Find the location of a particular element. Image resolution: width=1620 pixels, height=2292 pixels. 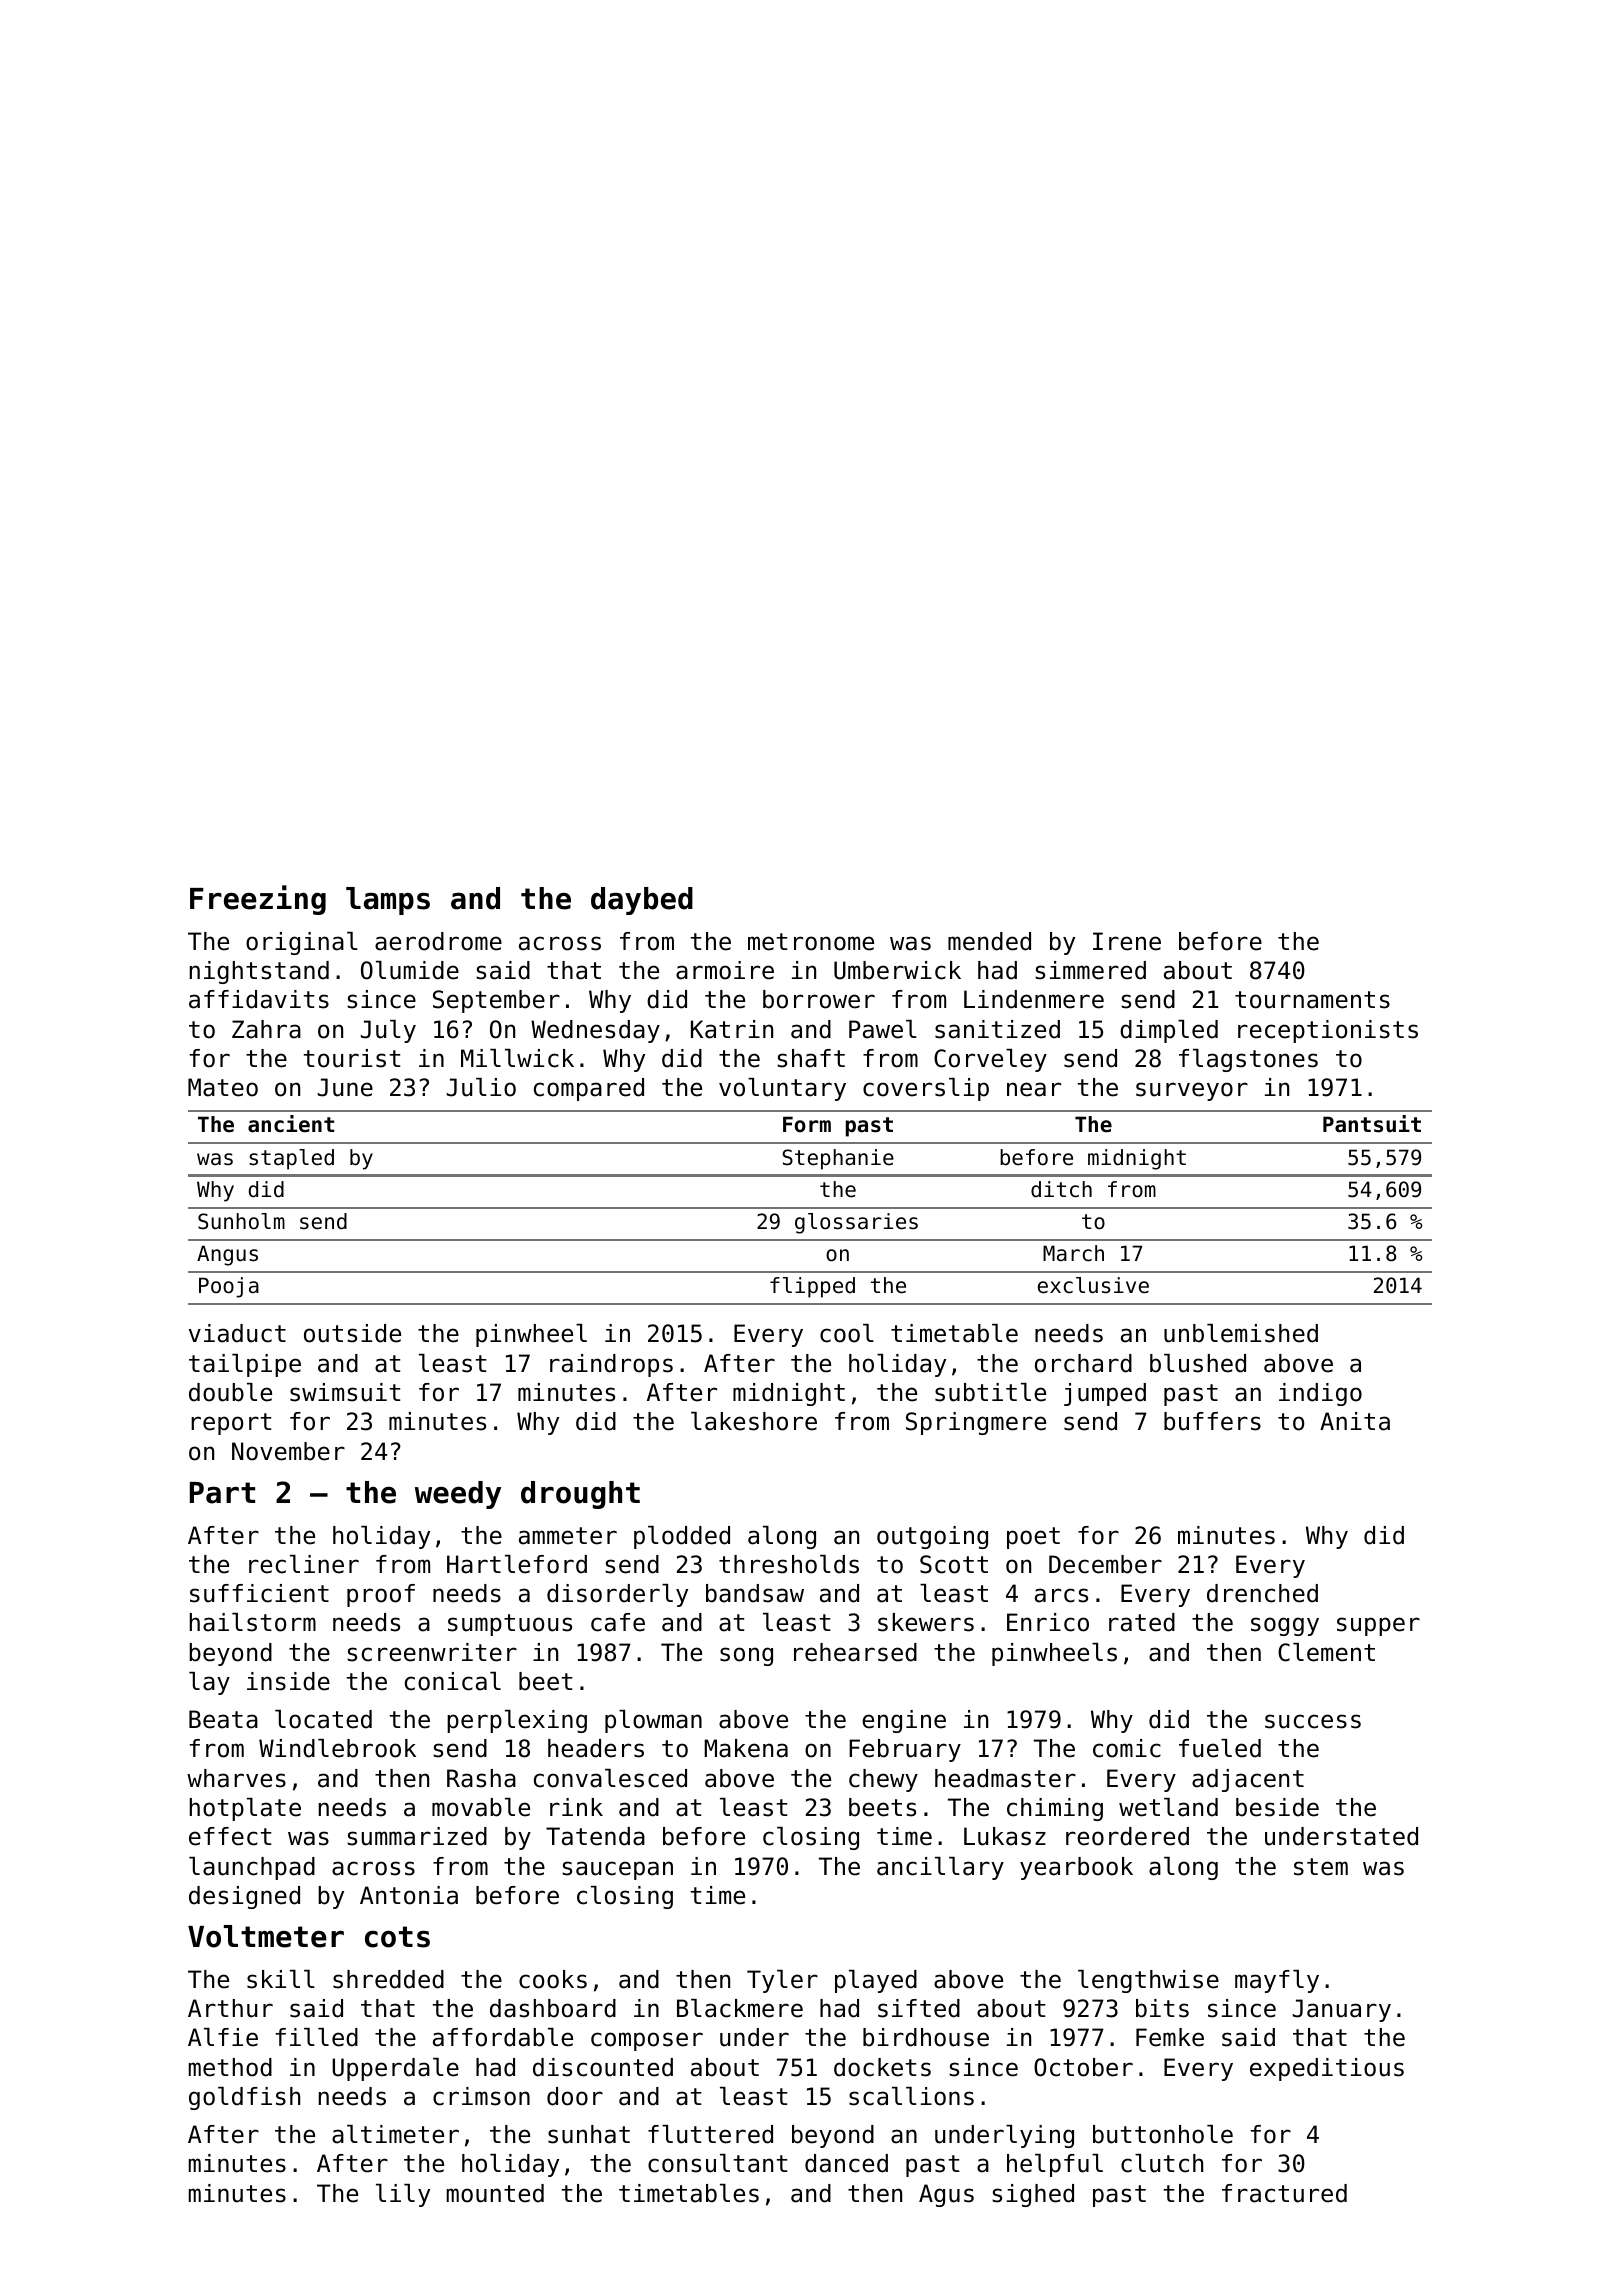

mounted is located at coordinates (495, 2193).
